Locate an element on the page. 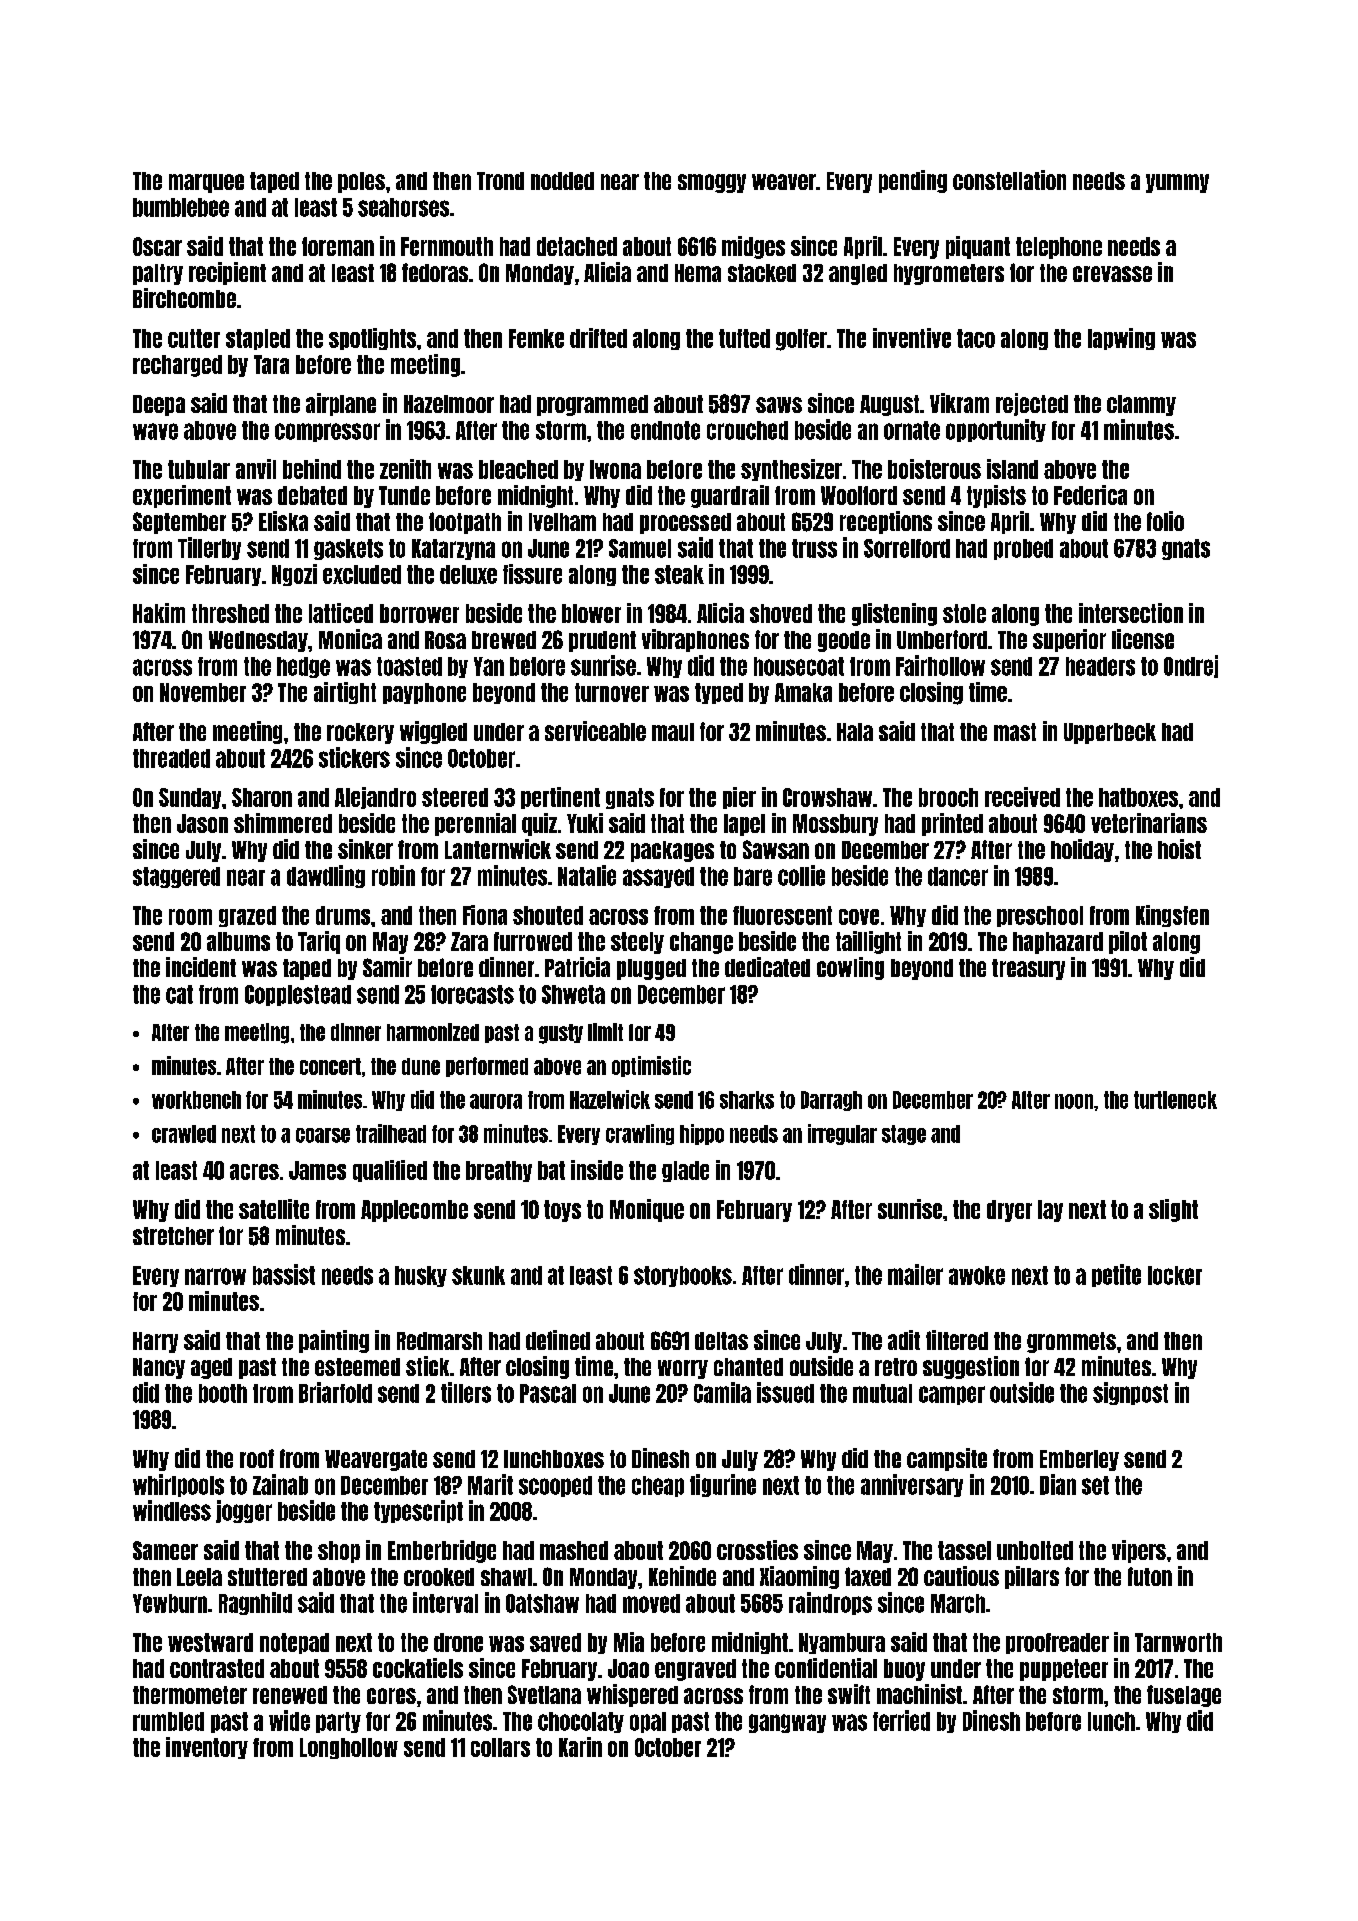  coarse is located at coordinates (323, 1135).
